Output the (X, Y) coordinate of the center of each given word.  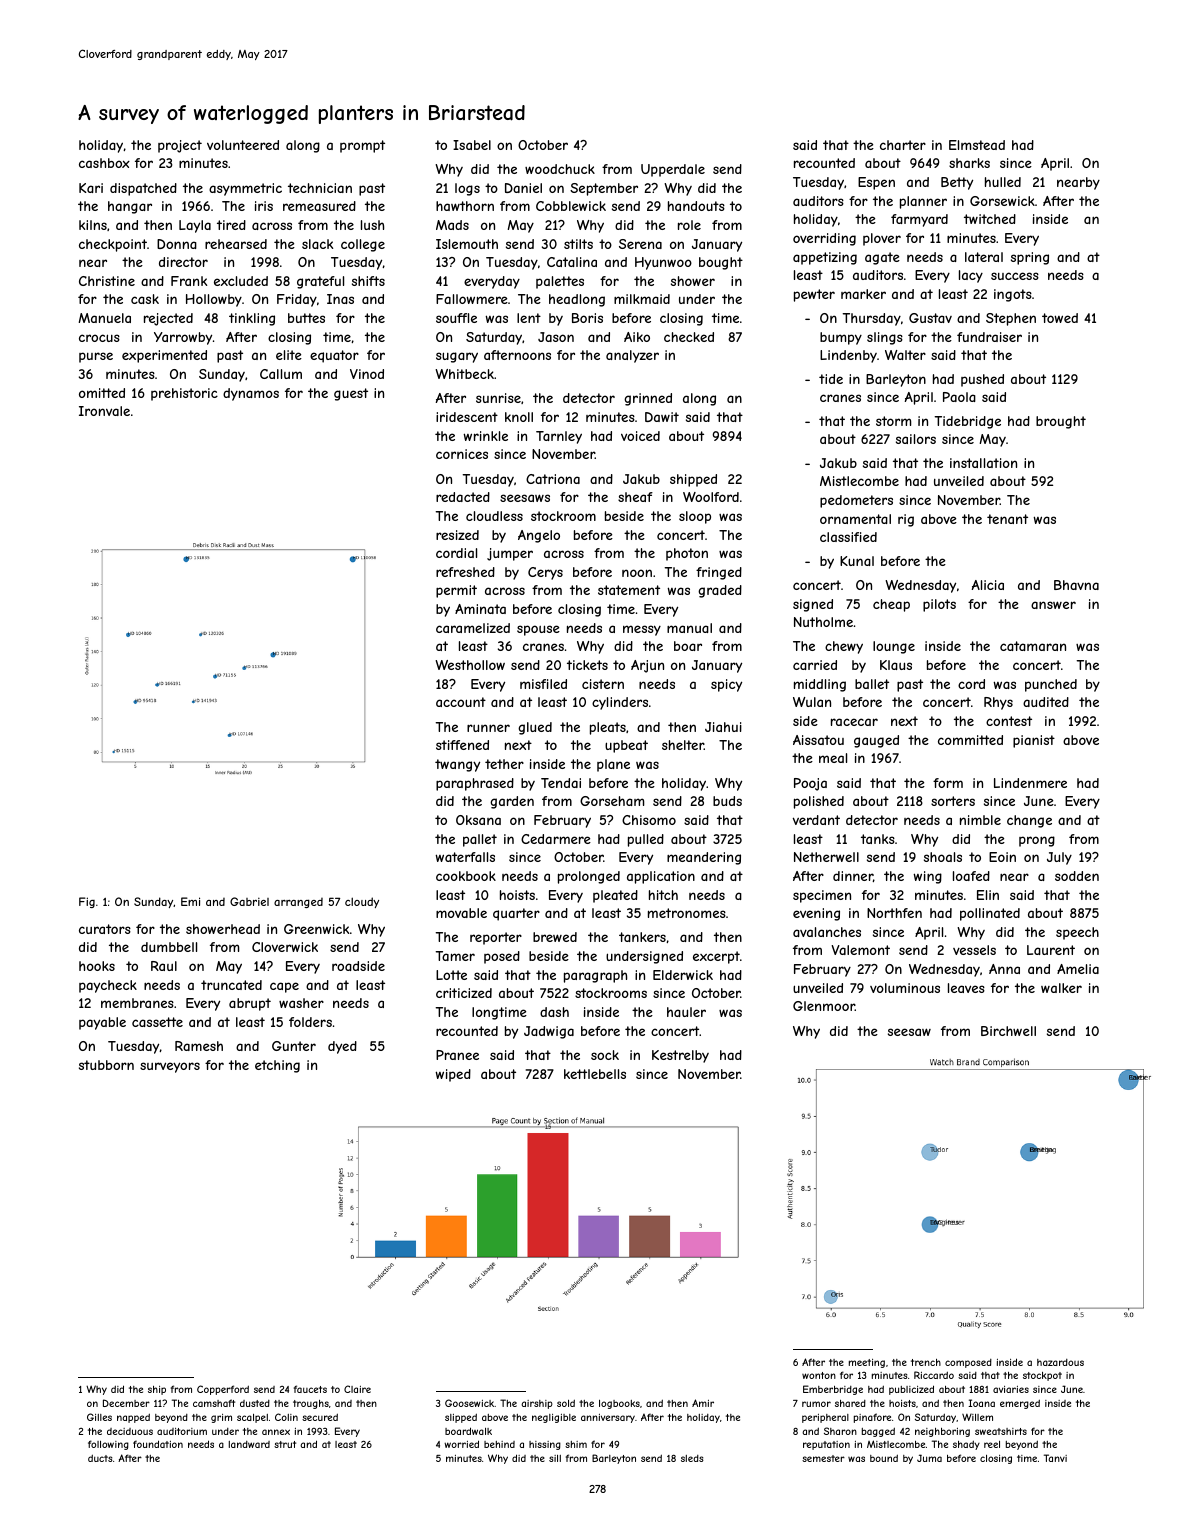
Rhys (998, 703)
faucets (310, 1389)
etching (277, 1066)
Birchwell (1008, 1031)
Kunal (857, 561)
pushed (982, 380)
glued (535, 728)
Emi (190, 901)
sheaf (635, 497)
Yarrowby (183, 338)
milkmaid (642, 299)
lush (372, 225)
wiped (453, 1075)
